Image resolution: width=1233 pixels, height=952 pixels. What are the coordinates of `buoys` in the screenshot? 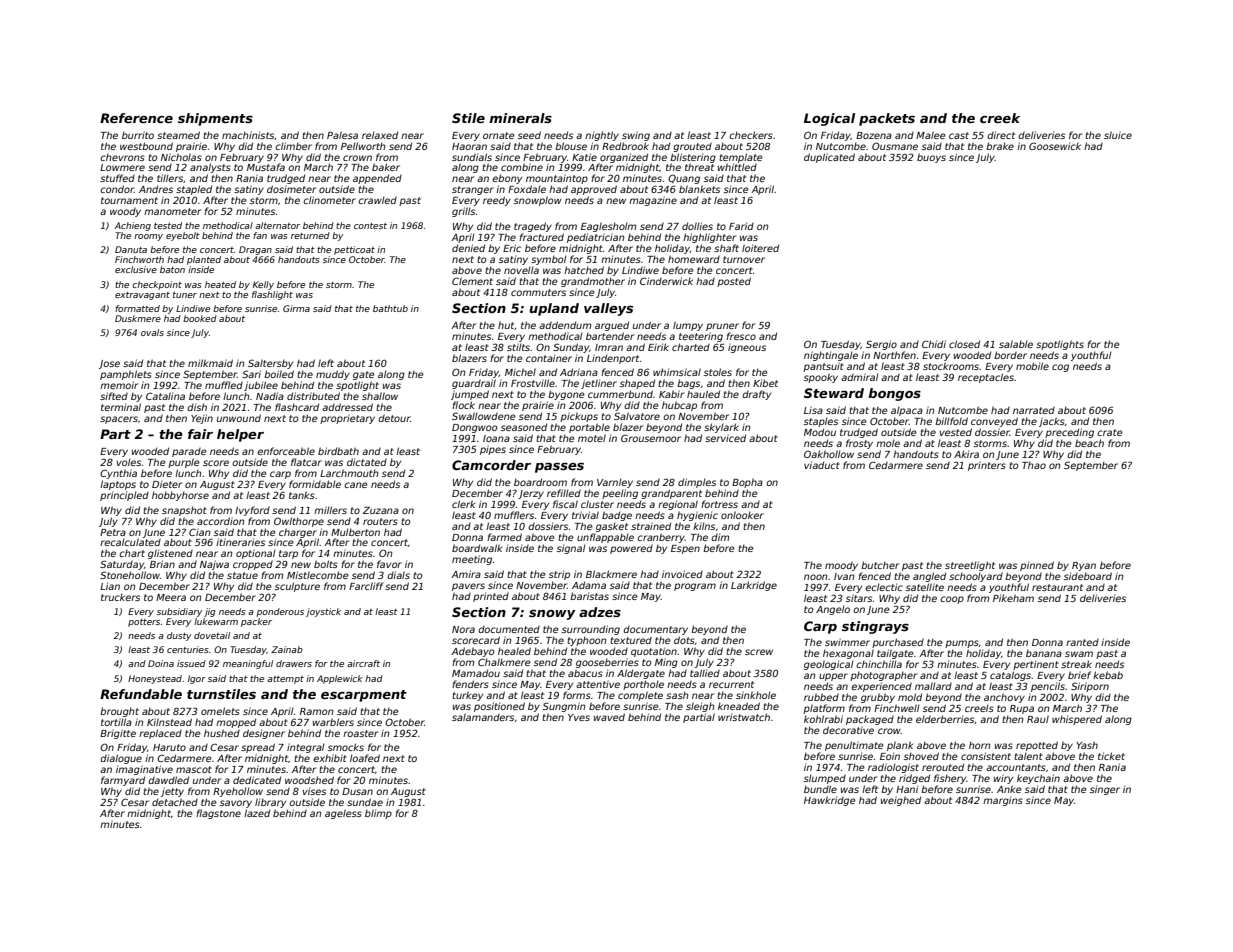 It's located at (931, 158).
